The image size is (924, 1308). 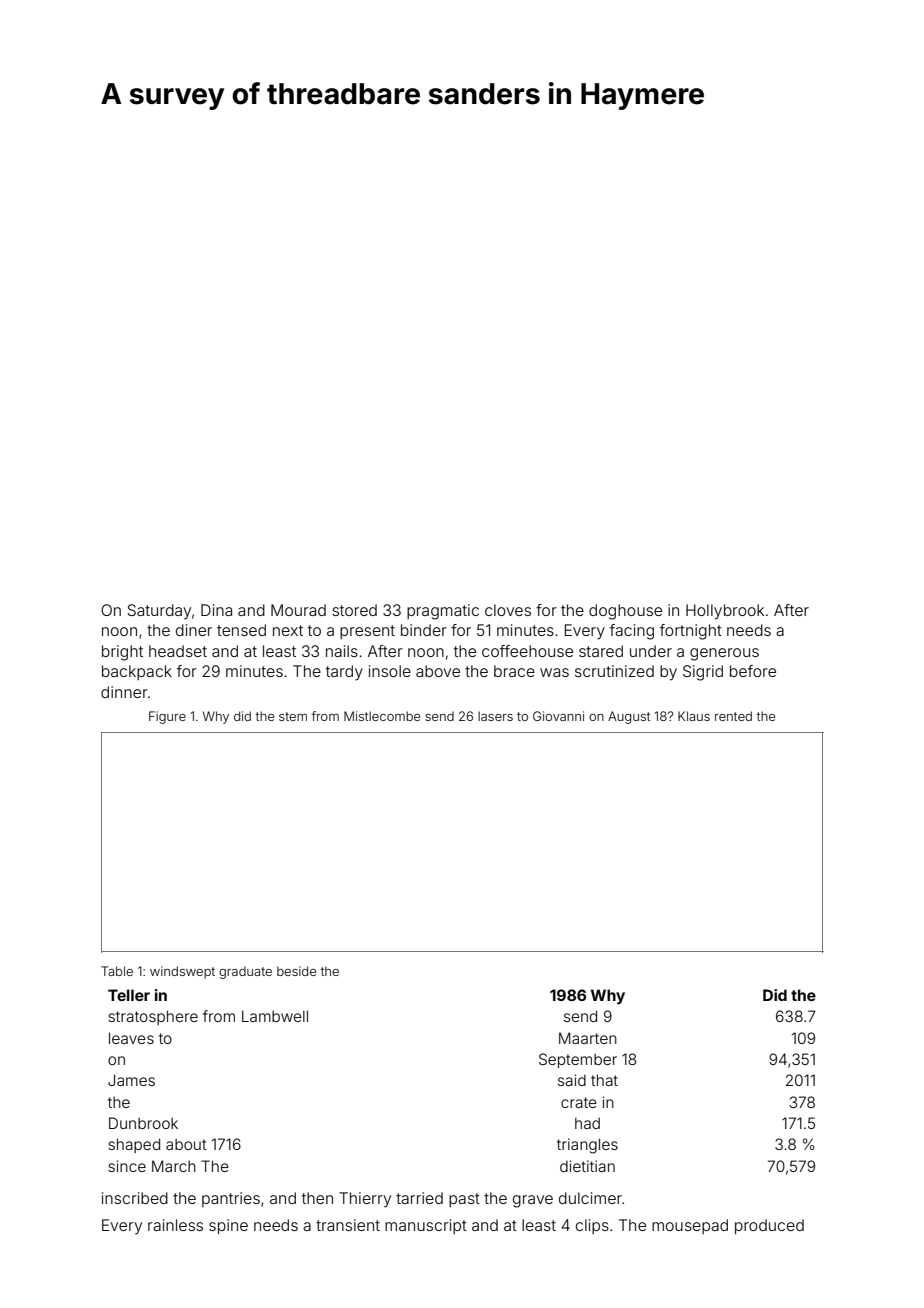 What do you see at coordinates (443, 612) in the screenshot?
I see `pragmatic` at bounding box center [443, 612].
